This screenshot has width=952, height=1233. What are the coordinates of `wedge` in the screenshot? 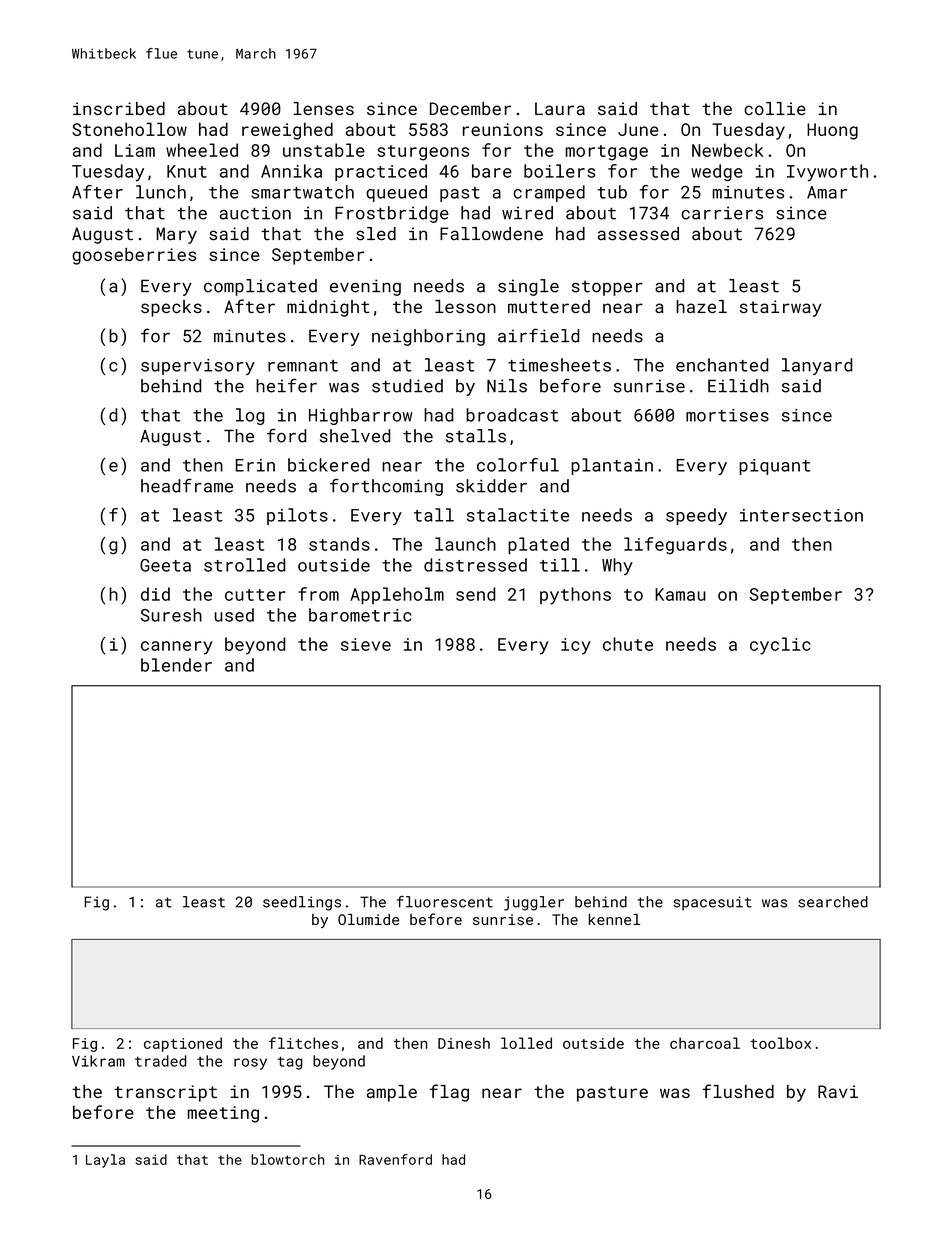 It's located at (717, 172).
